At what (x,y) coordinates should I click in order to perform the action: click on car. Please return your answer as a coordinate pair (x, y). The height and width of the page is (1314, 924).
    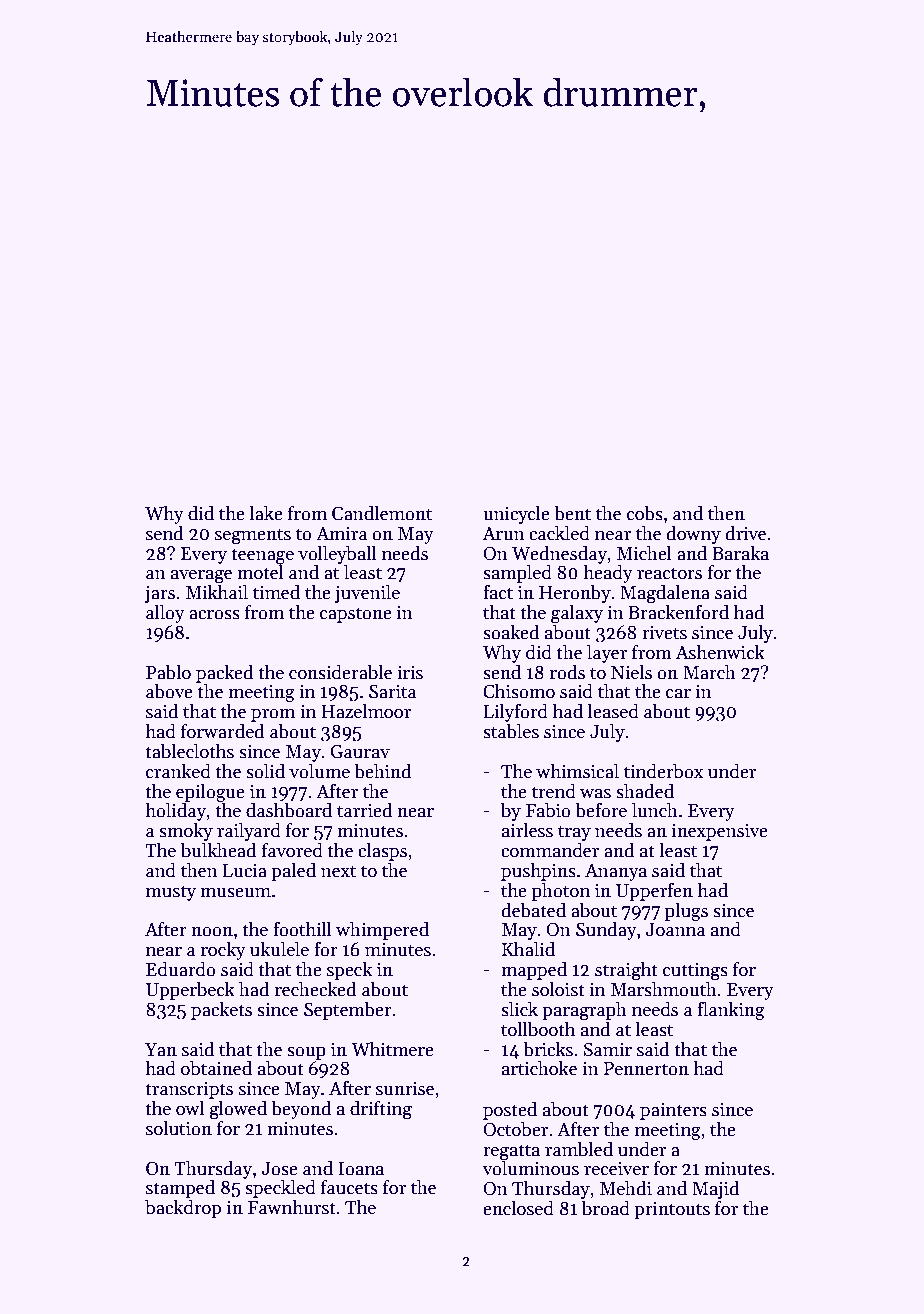
    Looking at the image, I should click on (678, 694).
